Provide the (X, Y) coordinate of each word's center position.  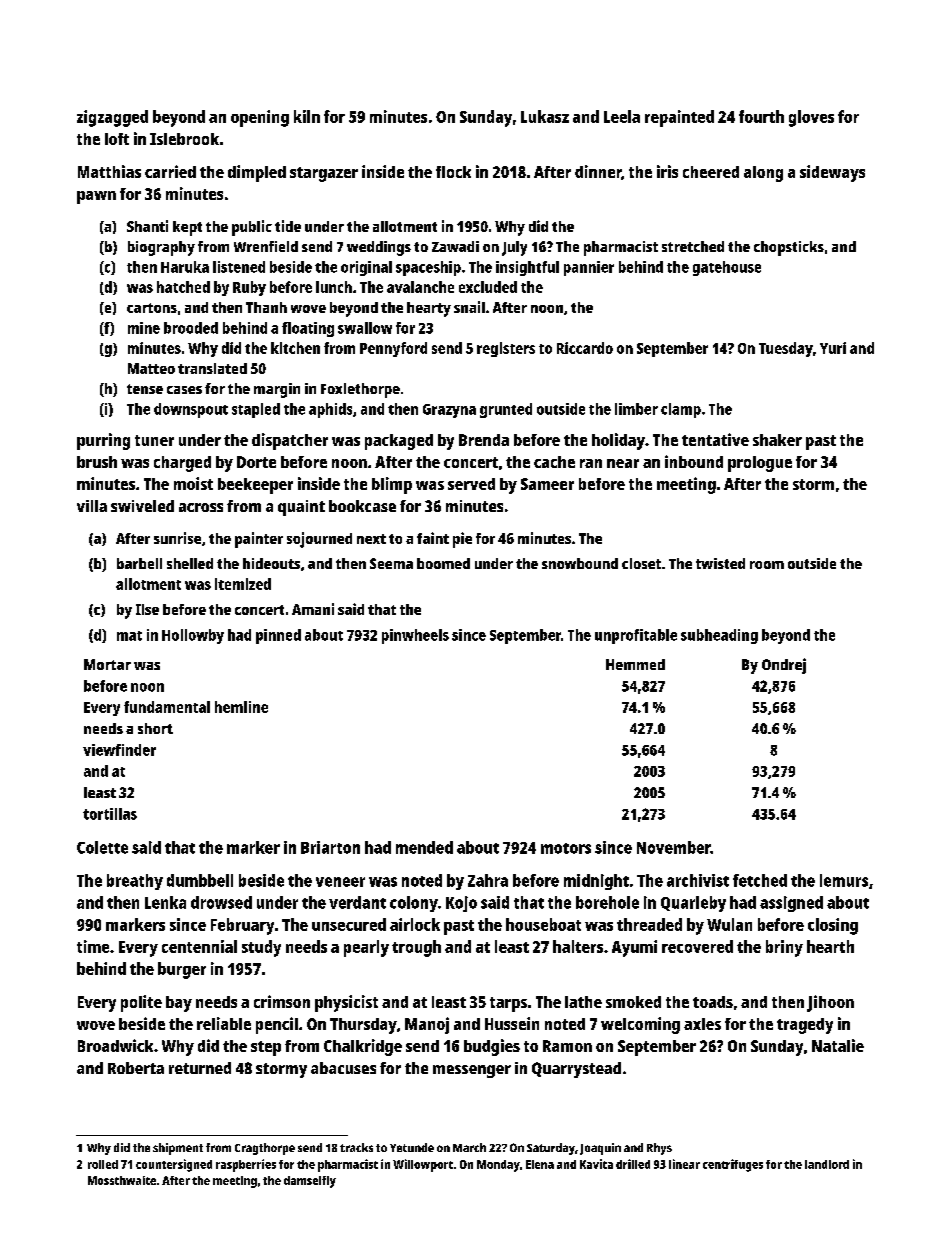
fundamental (167, 707)
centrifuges (733, 1165)
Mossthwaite (122, 1180)
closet (641, 563)
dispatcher (290, 441)
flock (453, 172)
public (252, 228)
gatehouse (727, 268)
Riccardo (585, 348)
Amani (313, 609)
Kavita (596, 1164)
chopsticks (789, 248)
